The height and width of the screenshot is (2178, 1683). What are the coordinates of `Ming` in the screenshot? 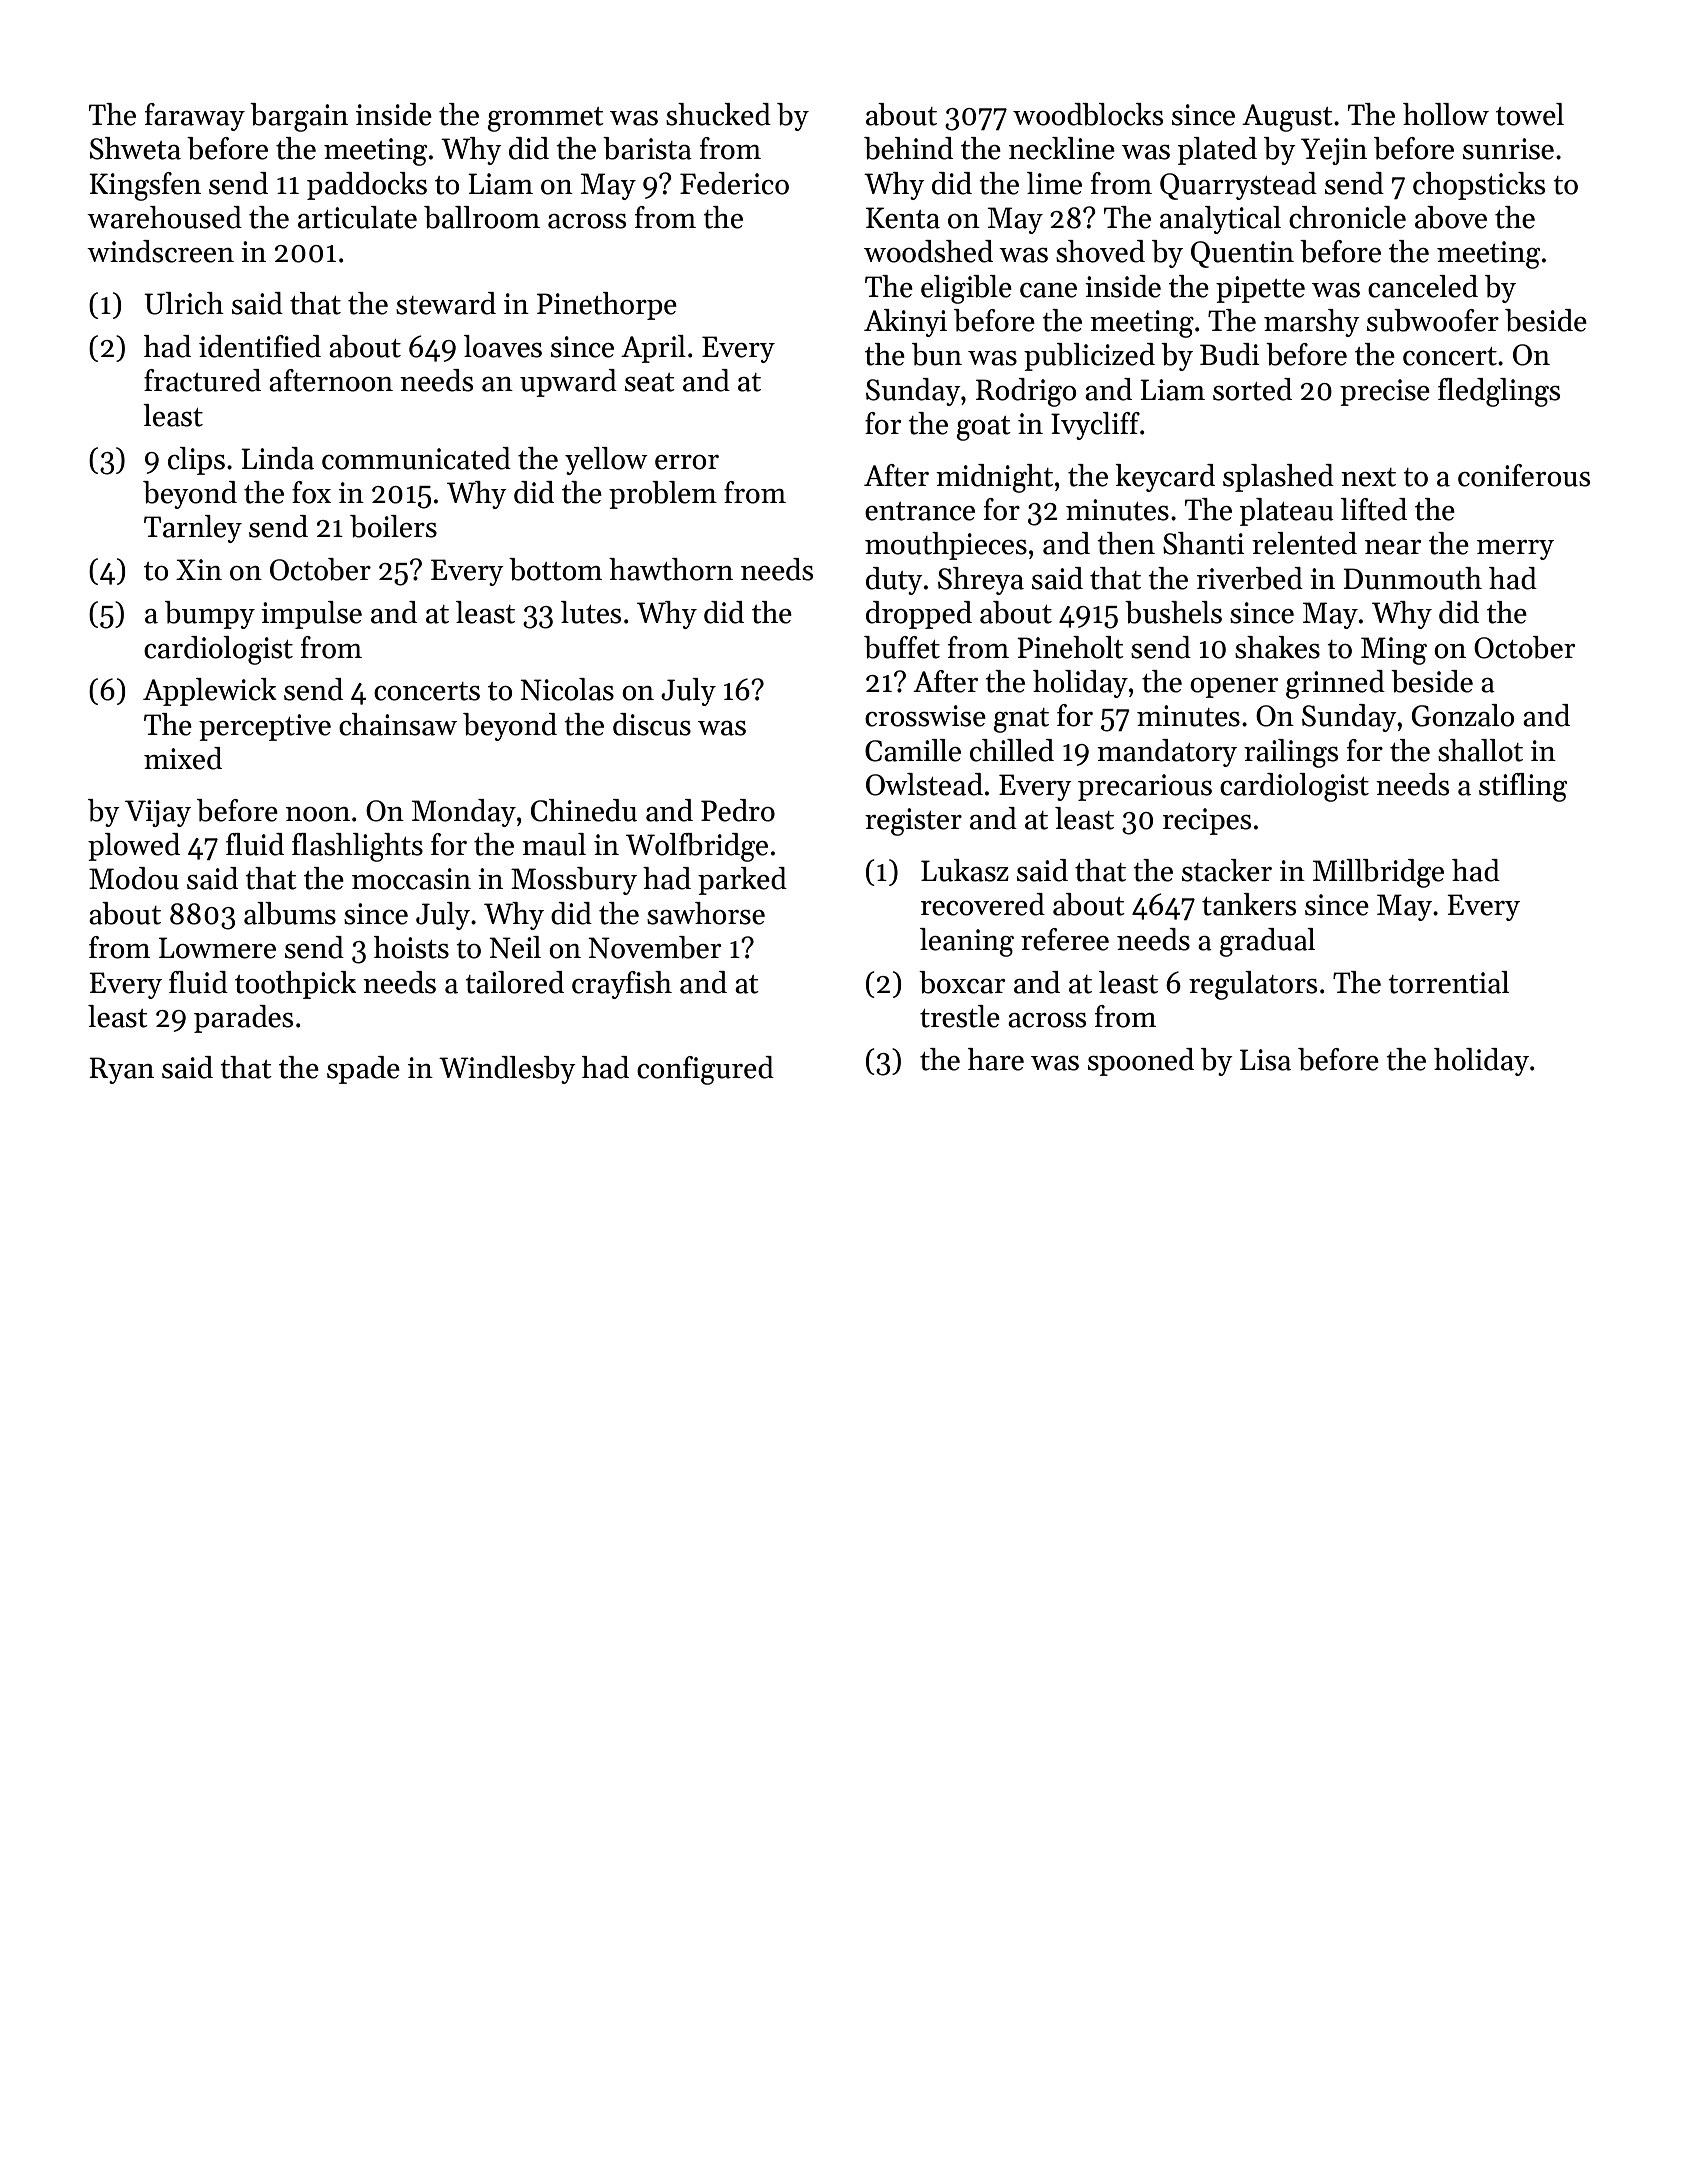 It's located at (1394, 651).
